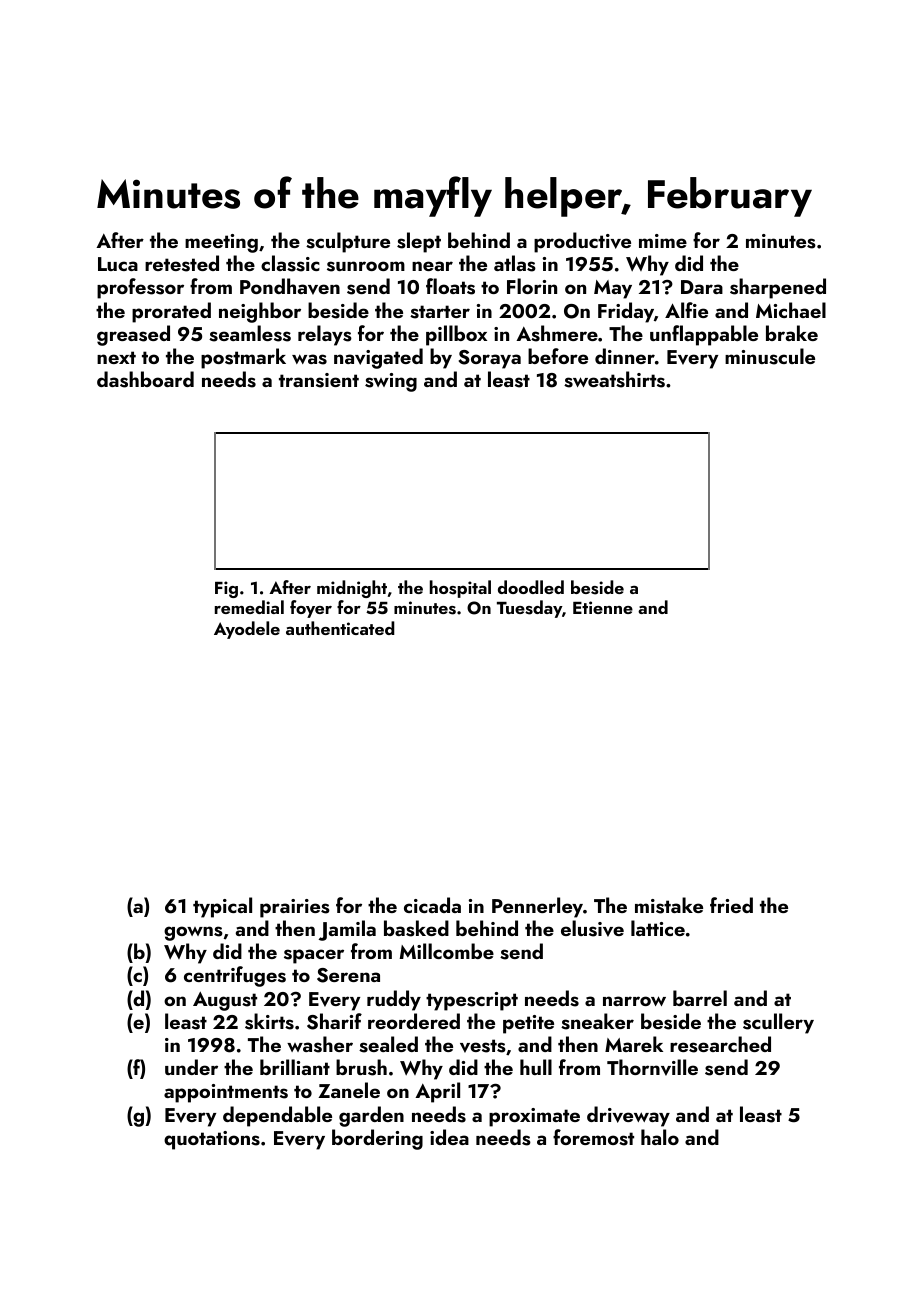 The height and width of the screenshot is (1311, 924). Describe the element at coordinates (731, 905) in the screenshot. I see `fried` at that location.
